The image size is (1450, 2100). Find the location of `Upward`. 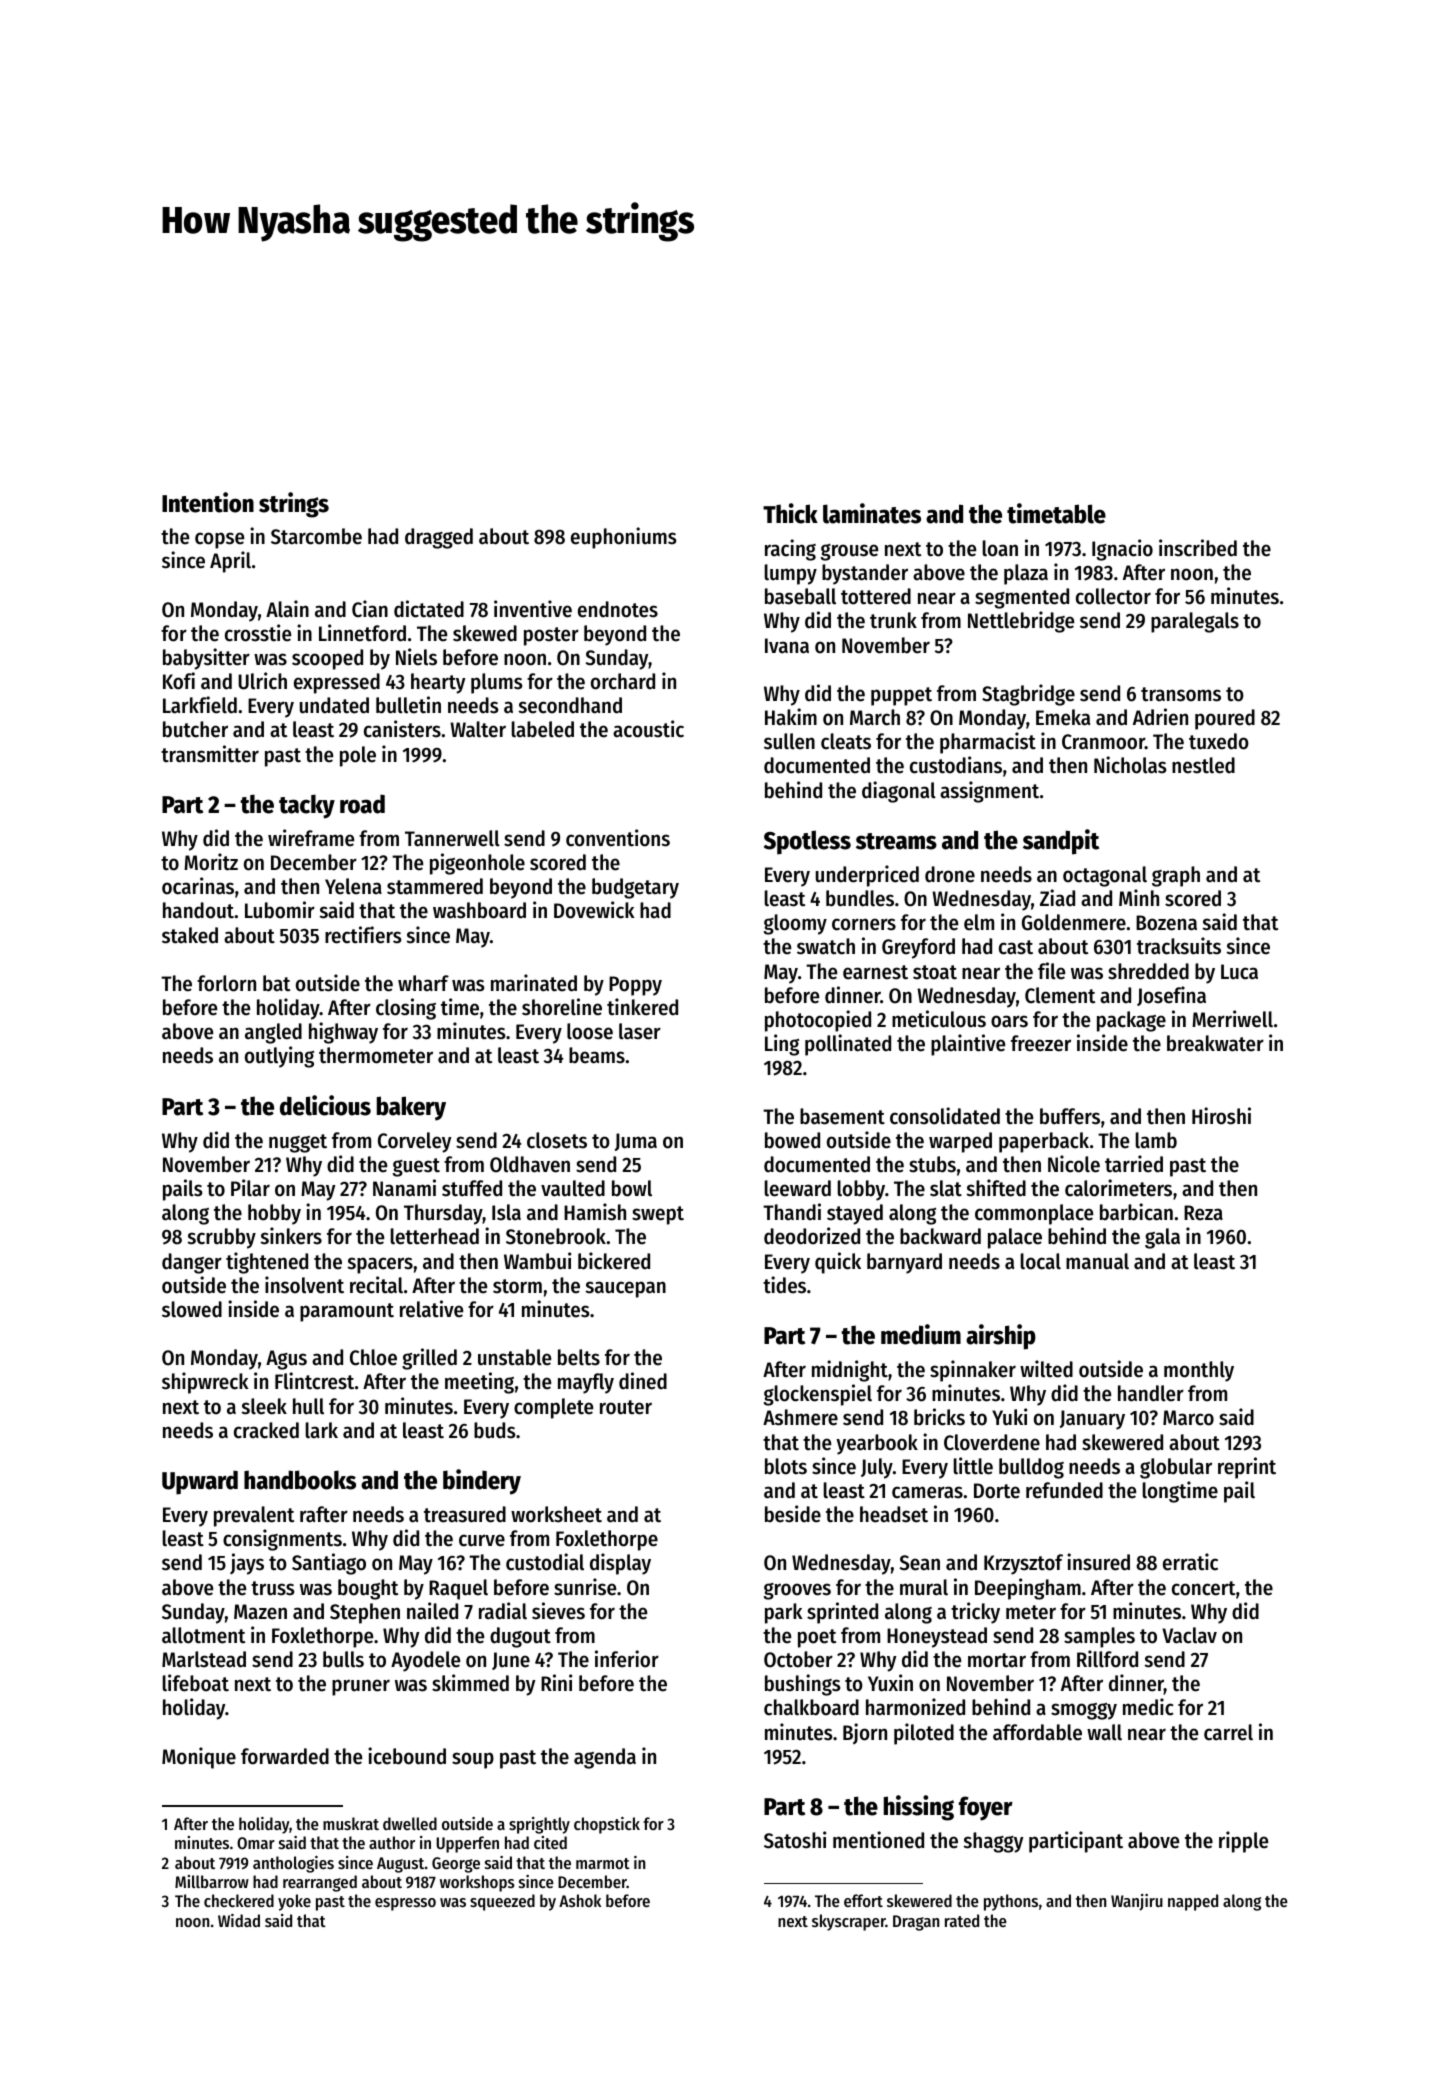

Upward is located at coordinates (200, 1482).
